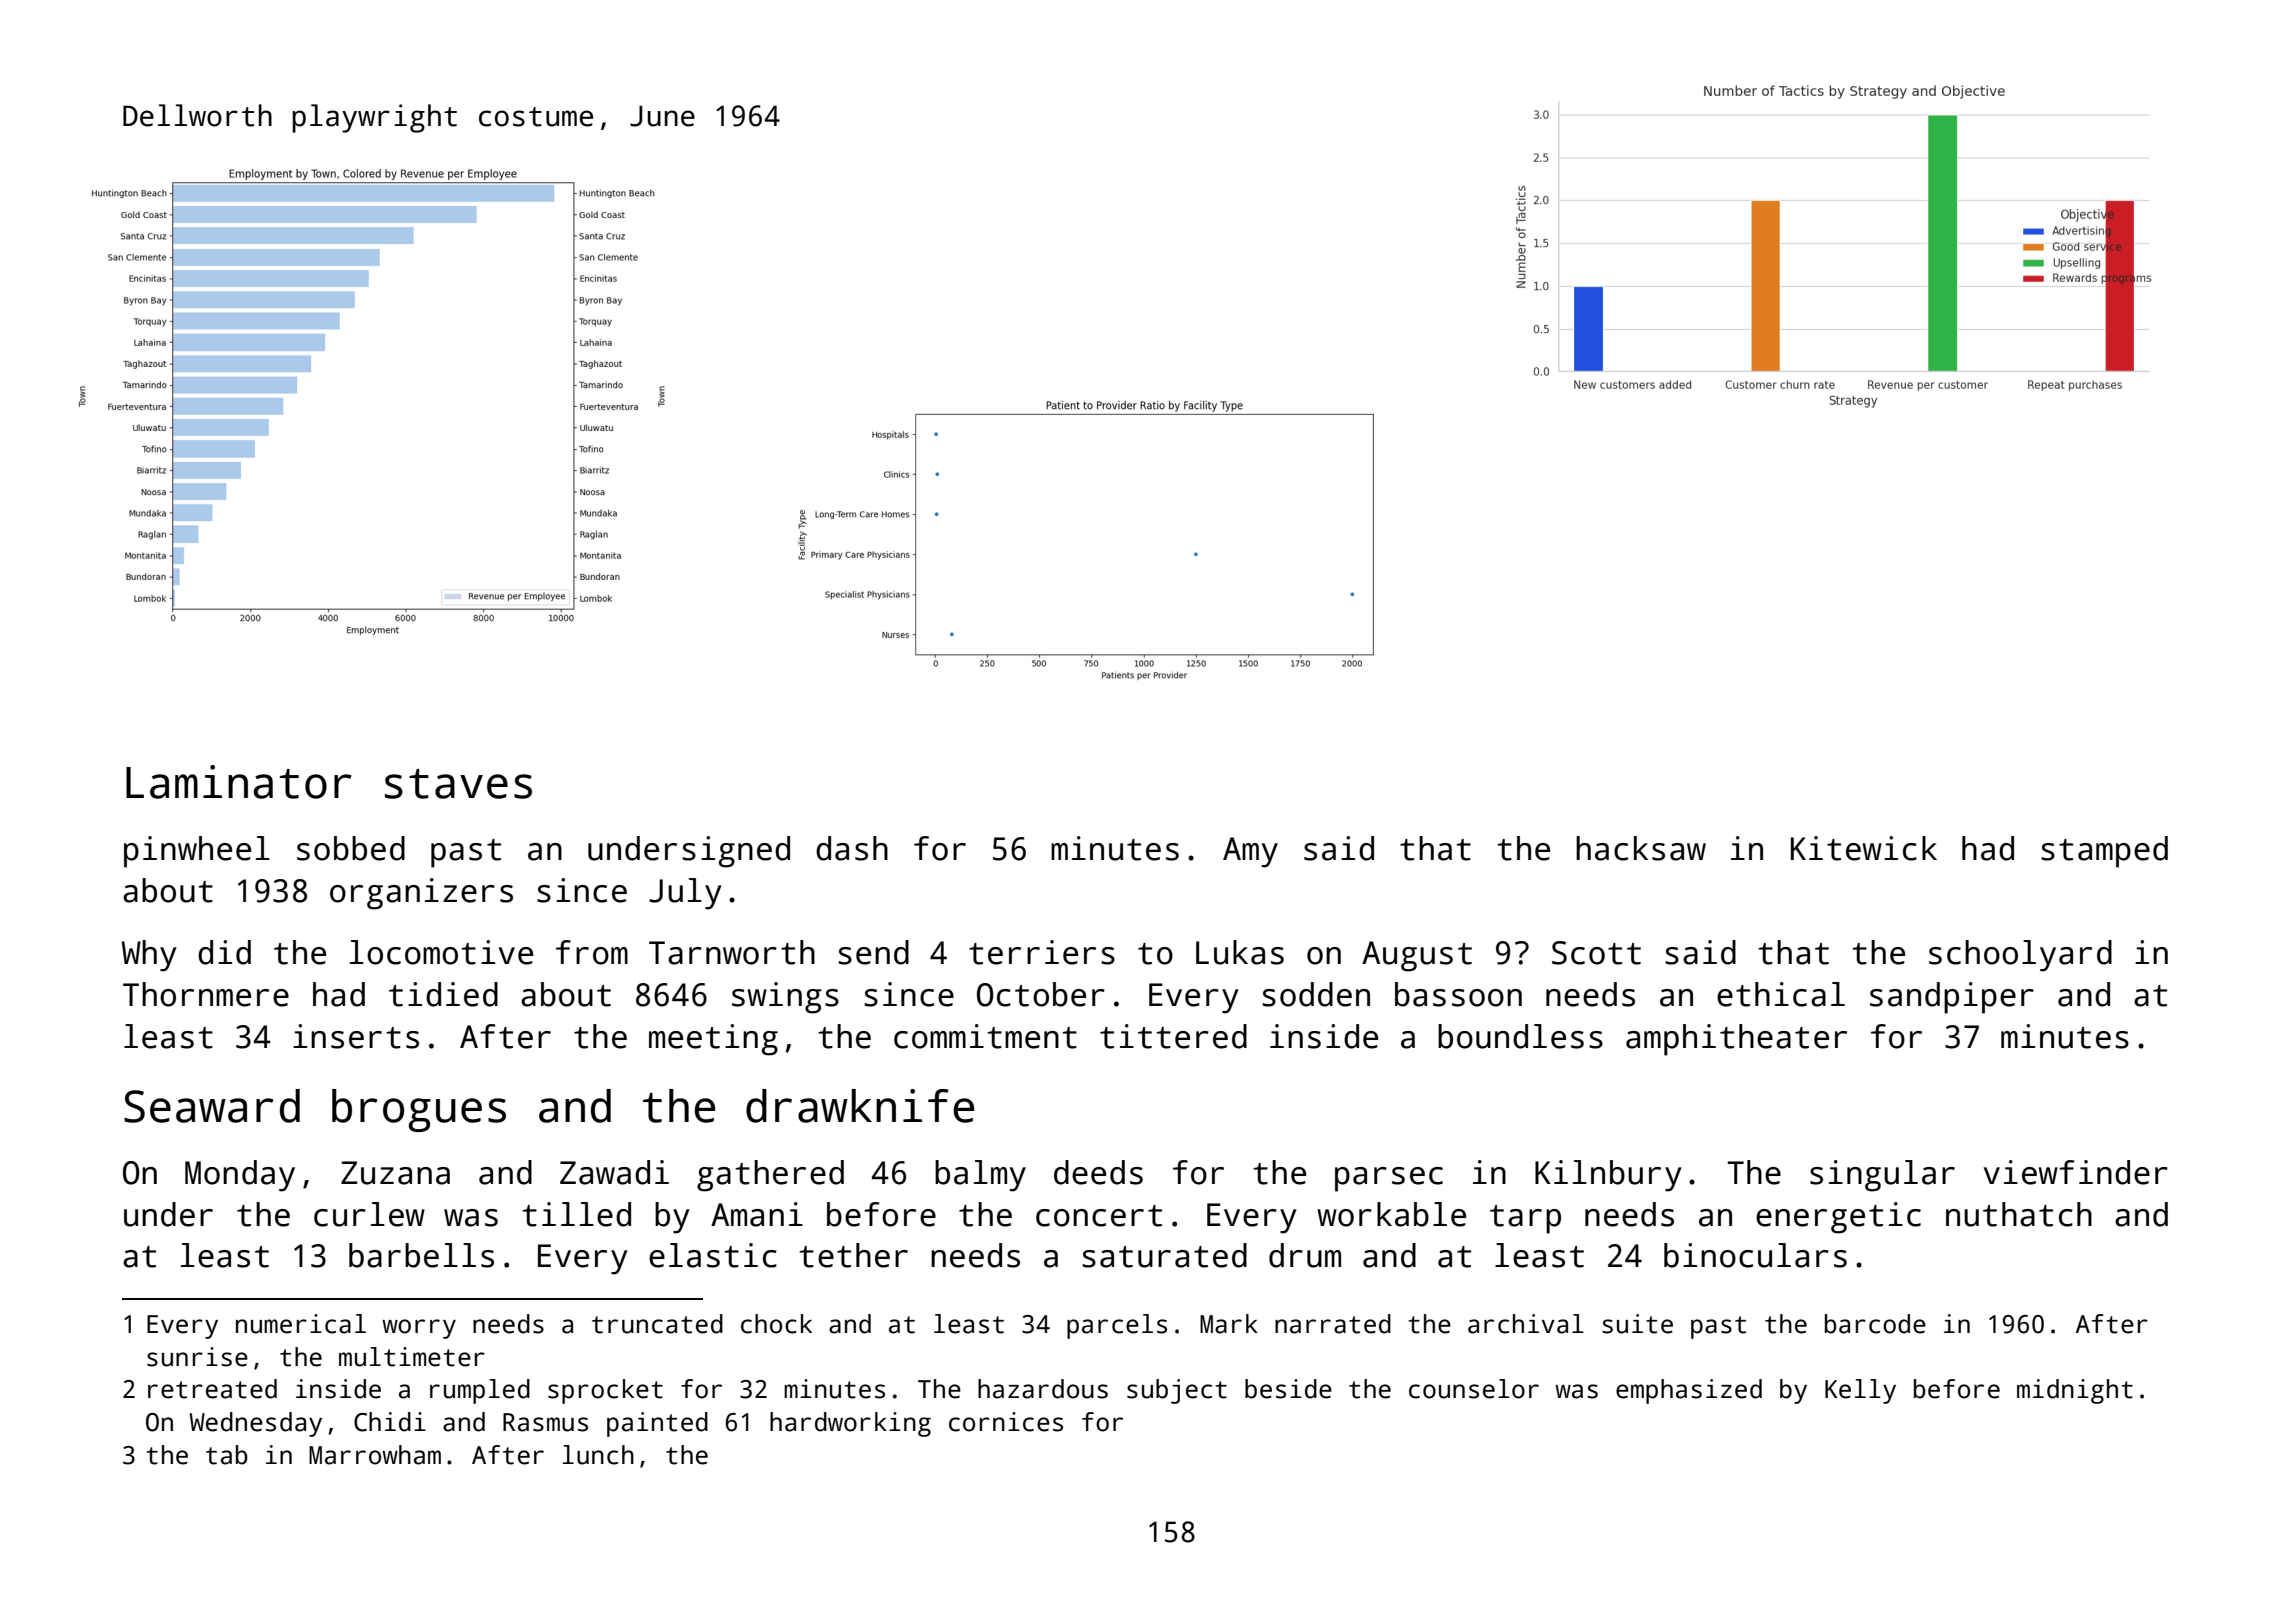 This image has height=1620, width=2292. Describe the element at coordinates (1250, 852) in the image. I see `Amy` at that location.
